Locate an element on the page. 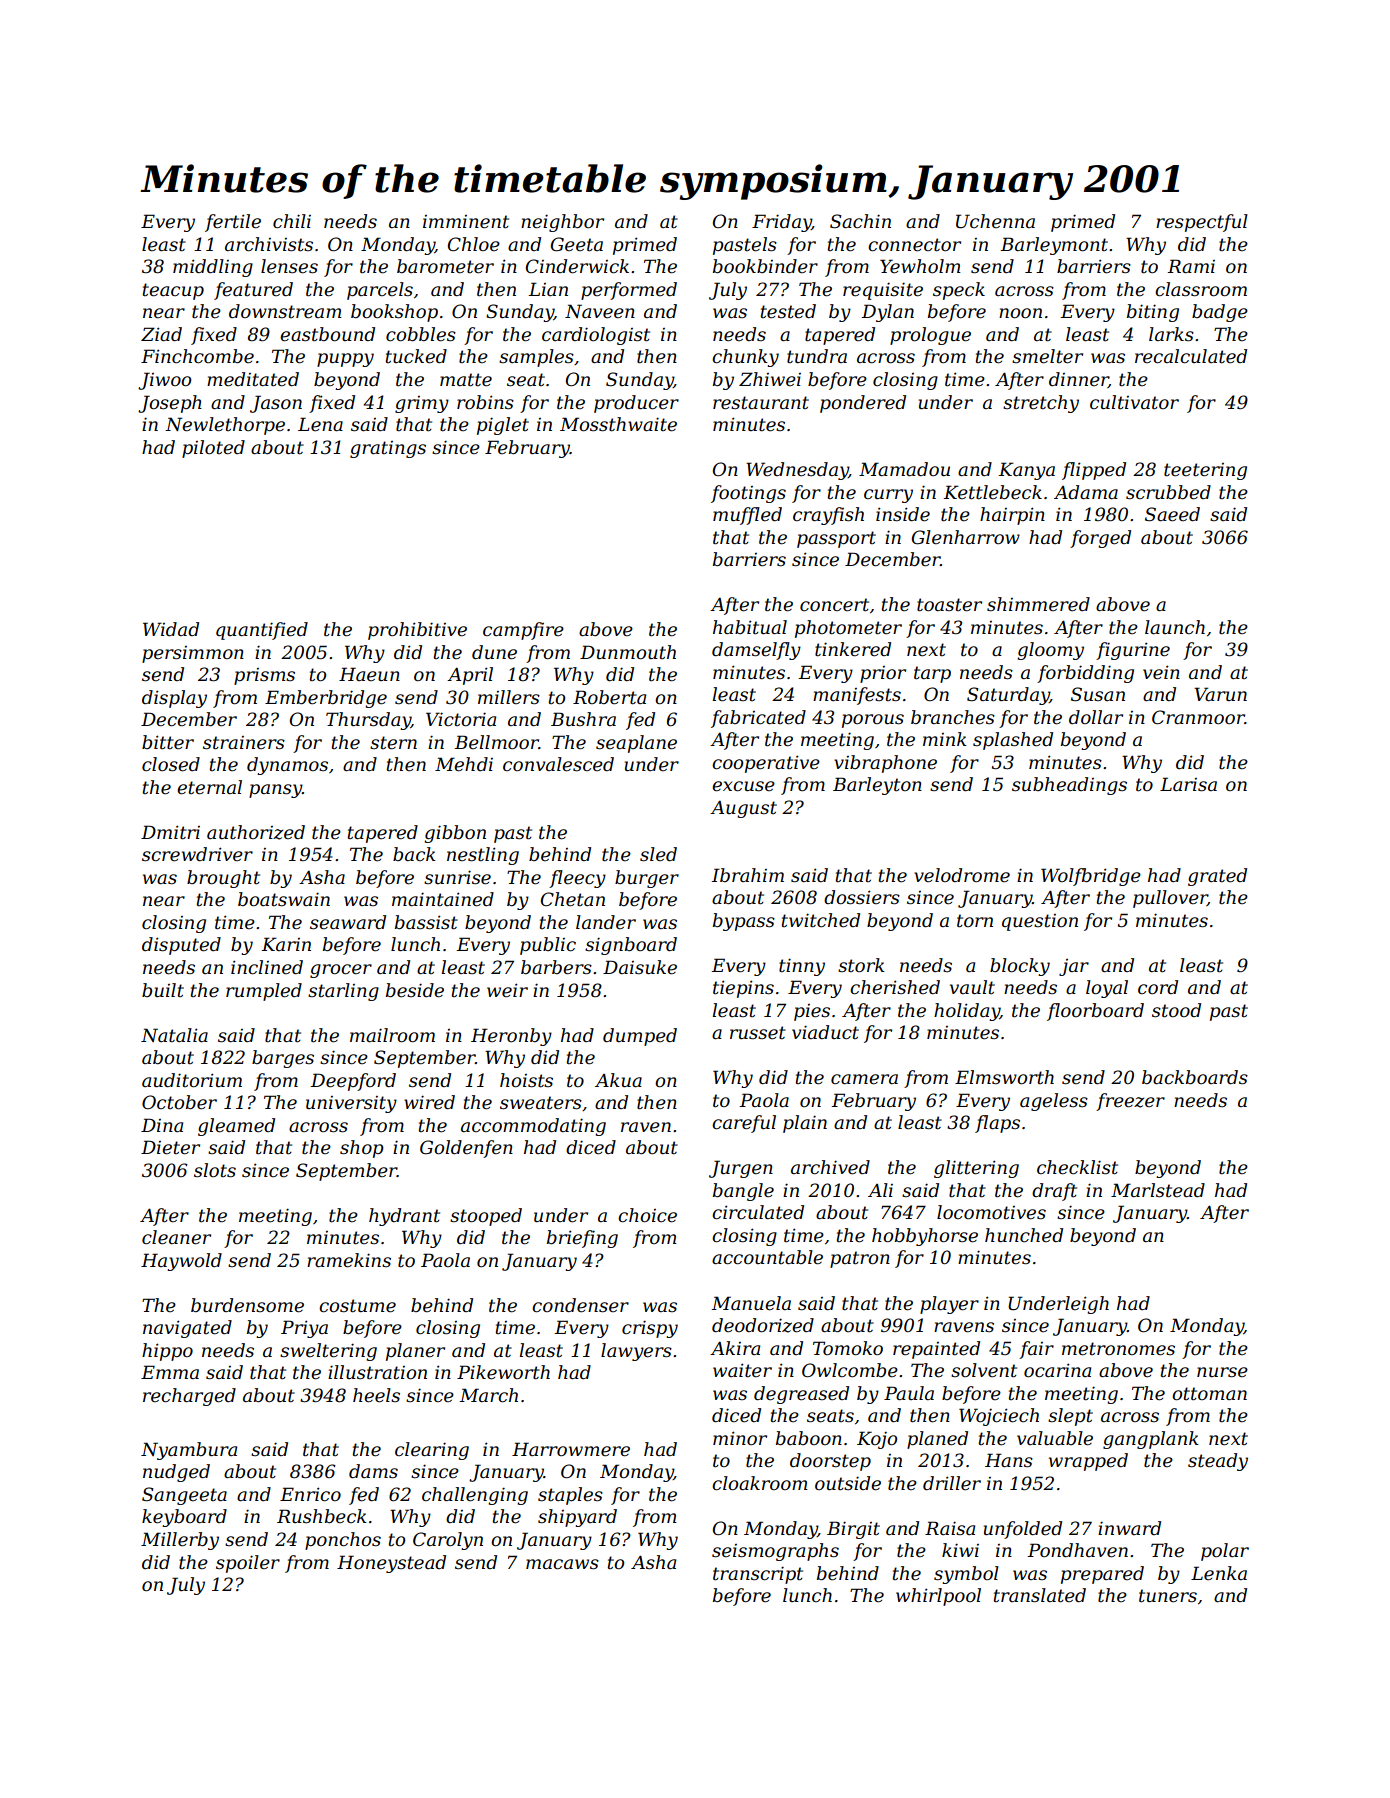  convalesced is located at coordinates (558, 764).
